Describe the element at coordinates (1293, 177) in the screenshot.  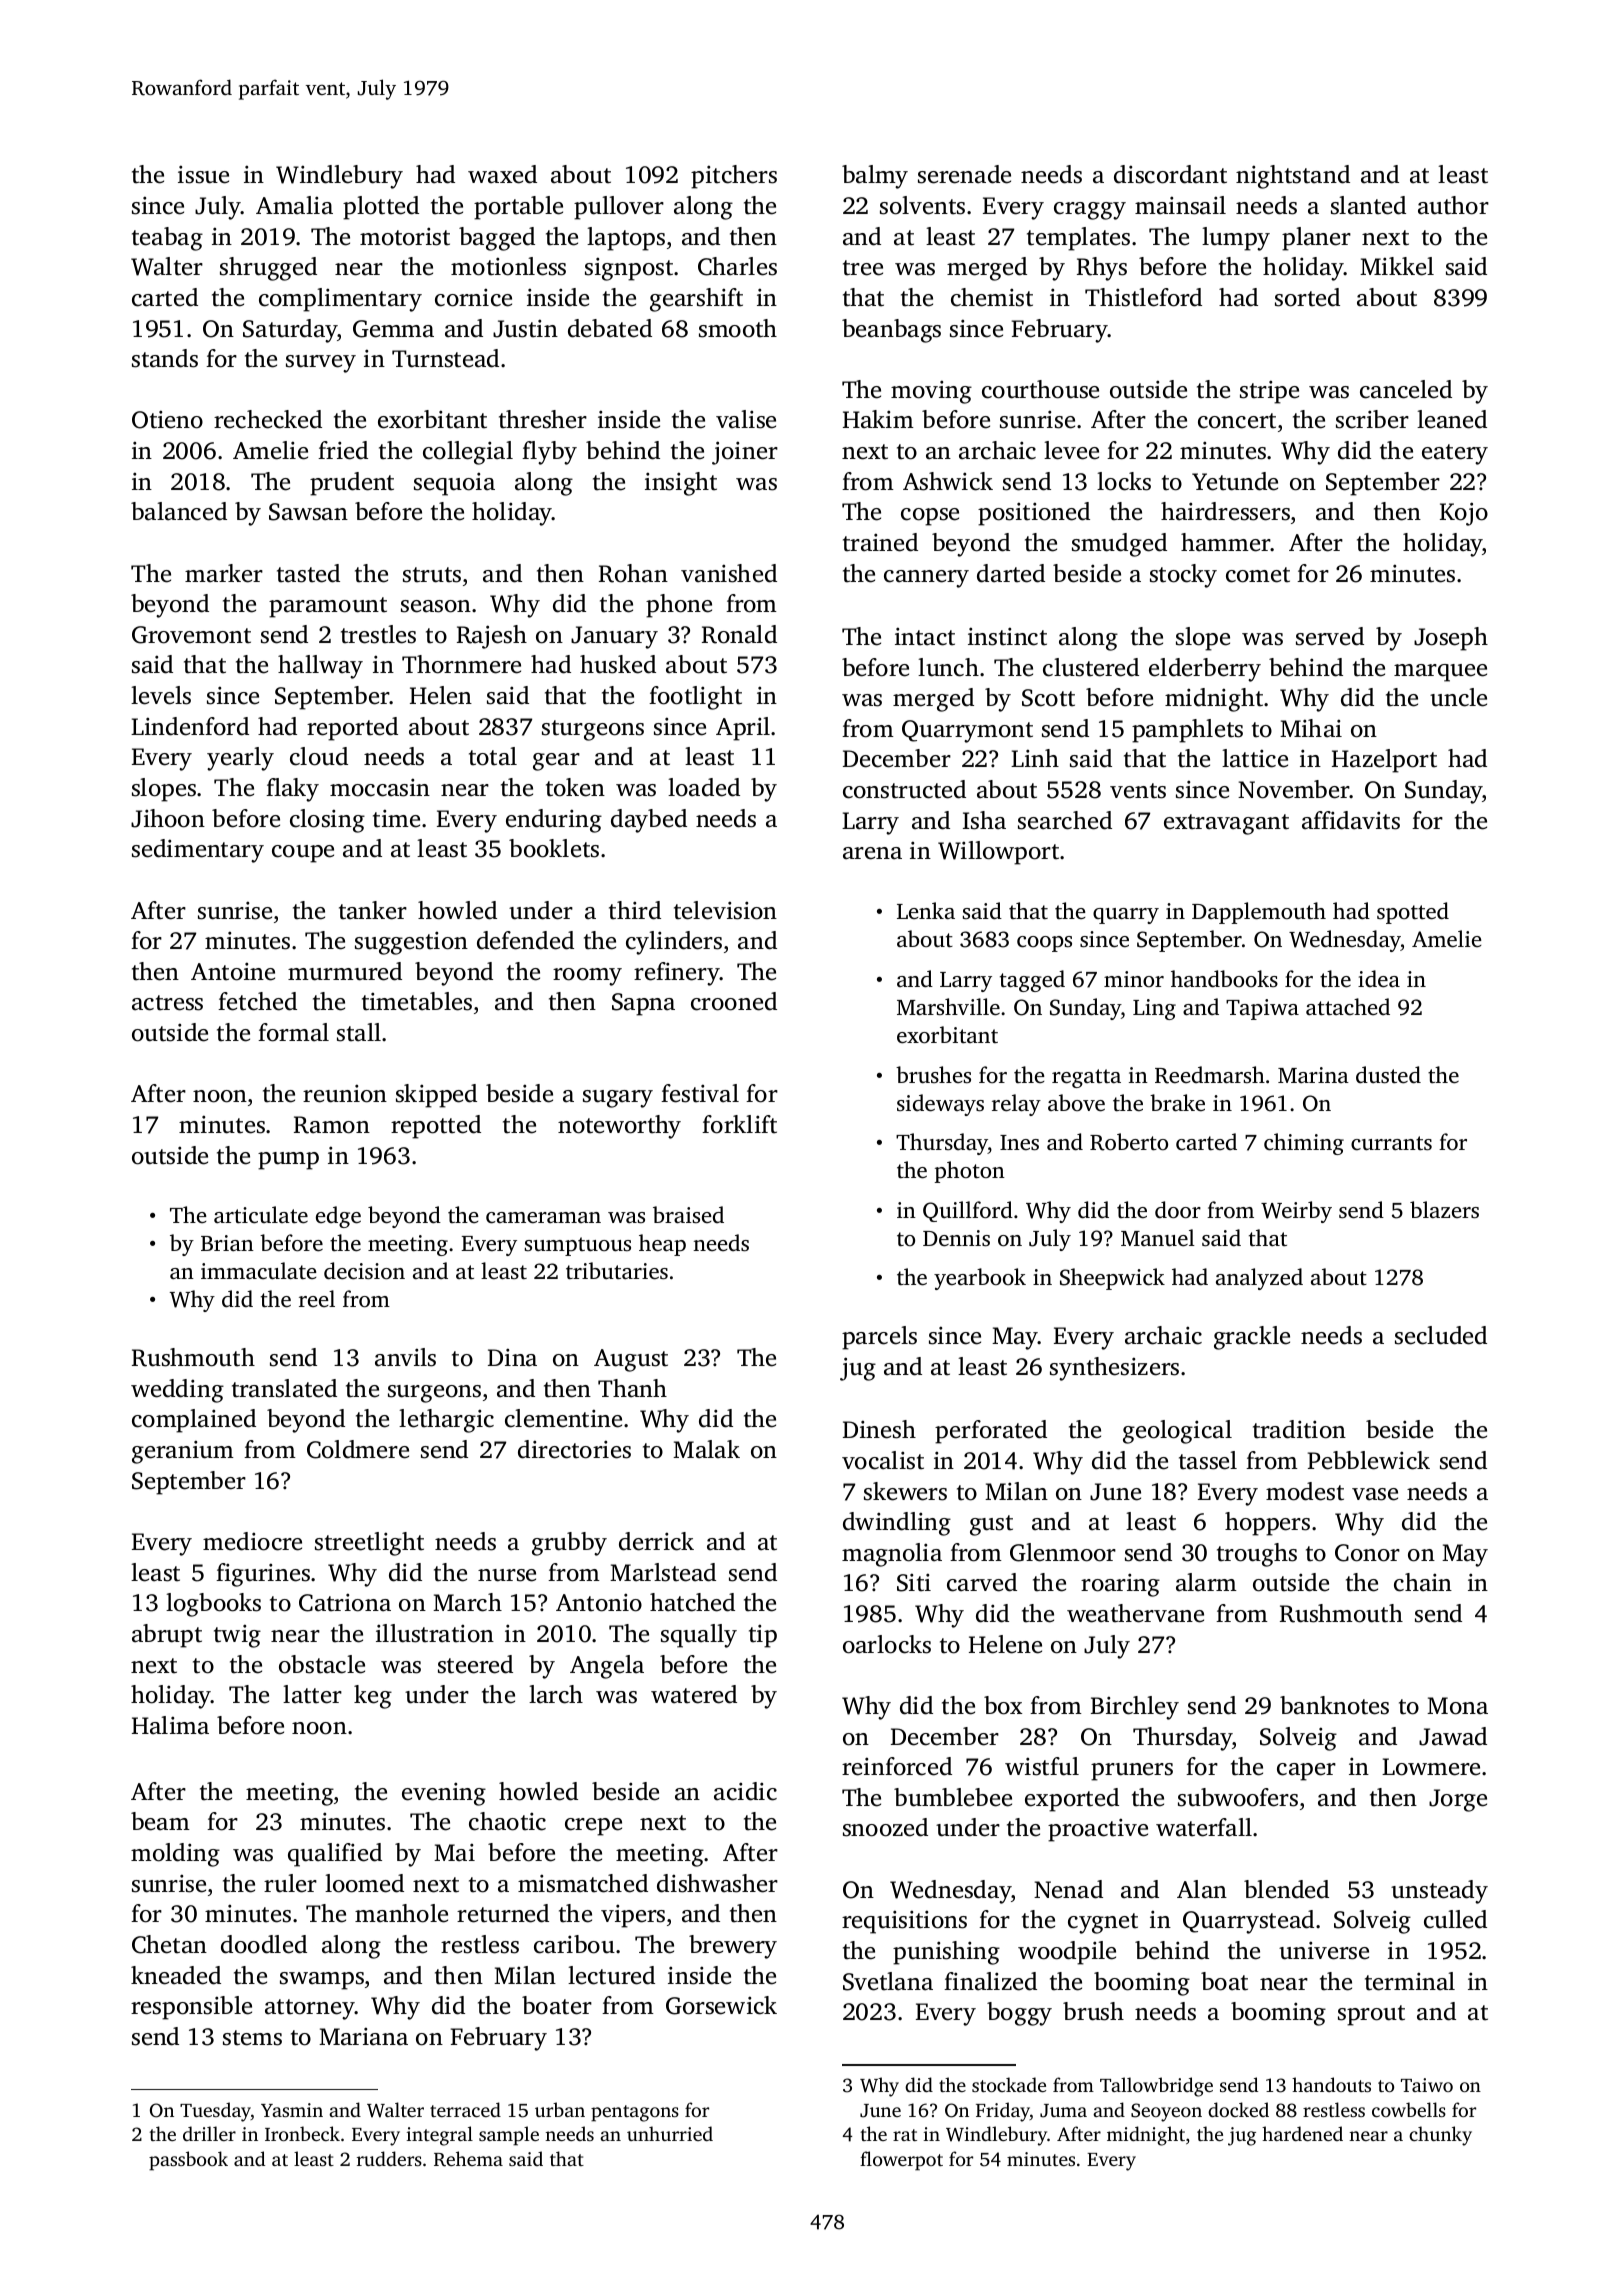
I see `nightstand` at that location.
